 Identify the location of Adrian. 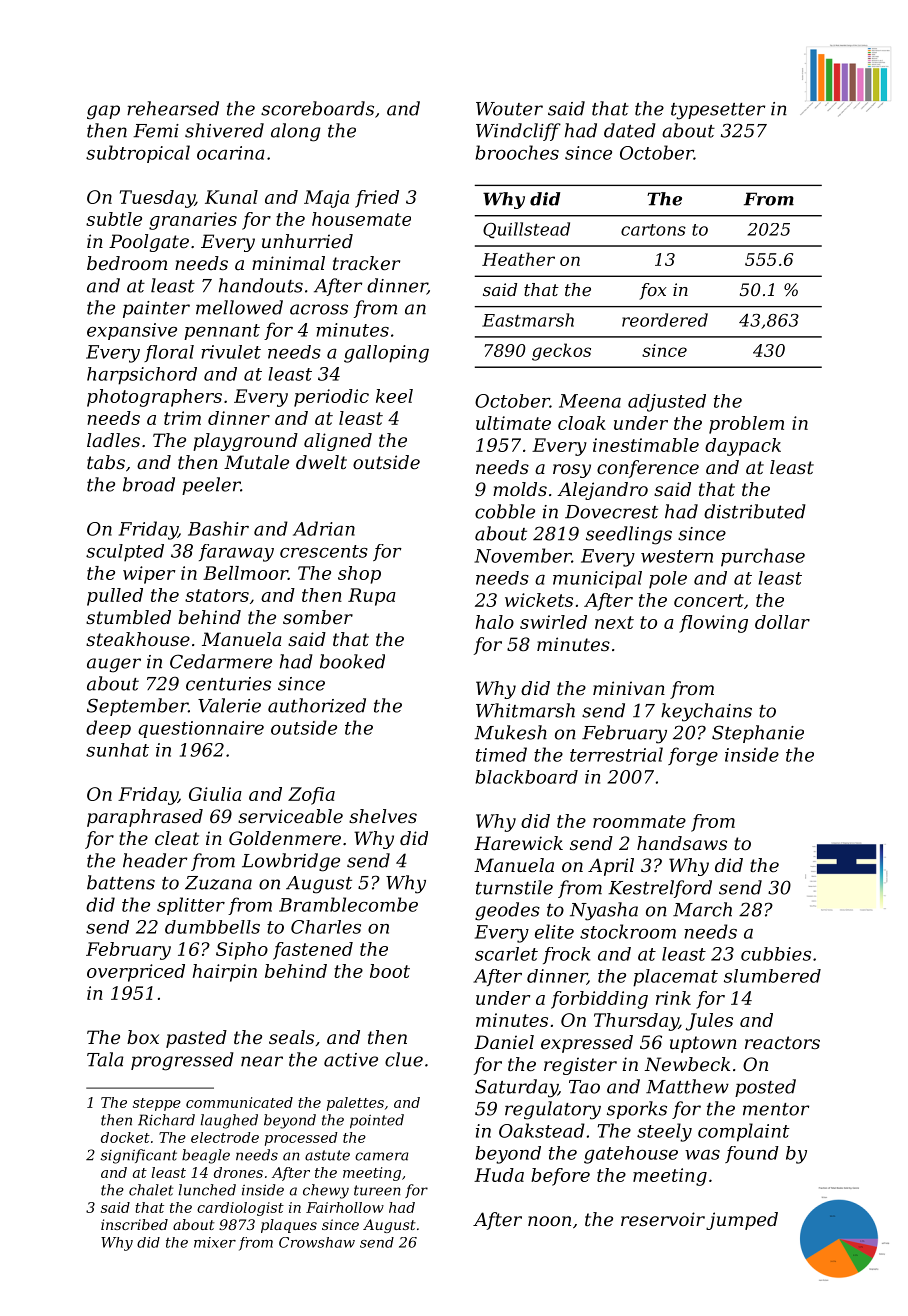
(324, 528).
